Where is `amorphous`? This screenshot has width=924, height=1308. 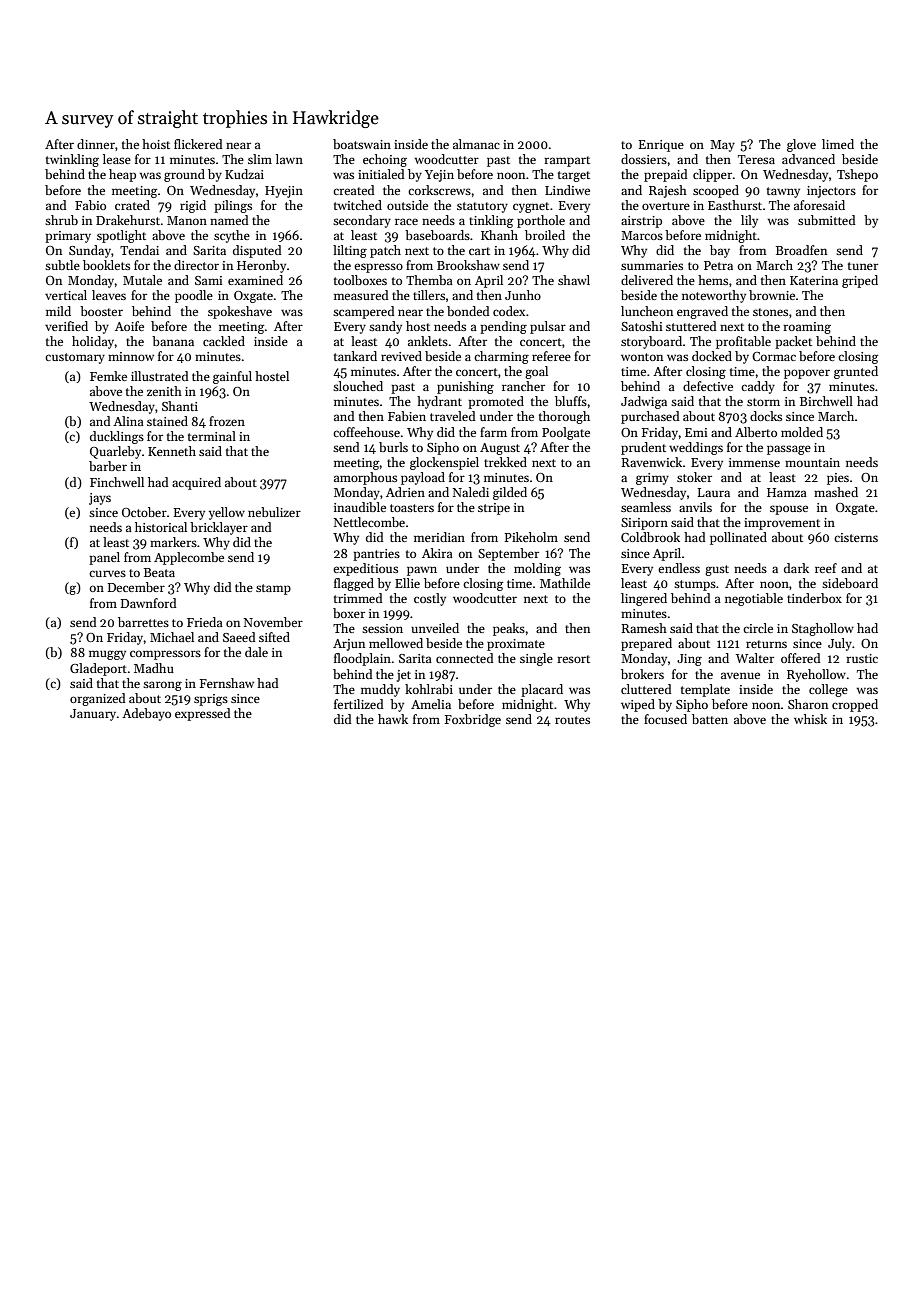
amorphous is located at coordinates (365, 478).
